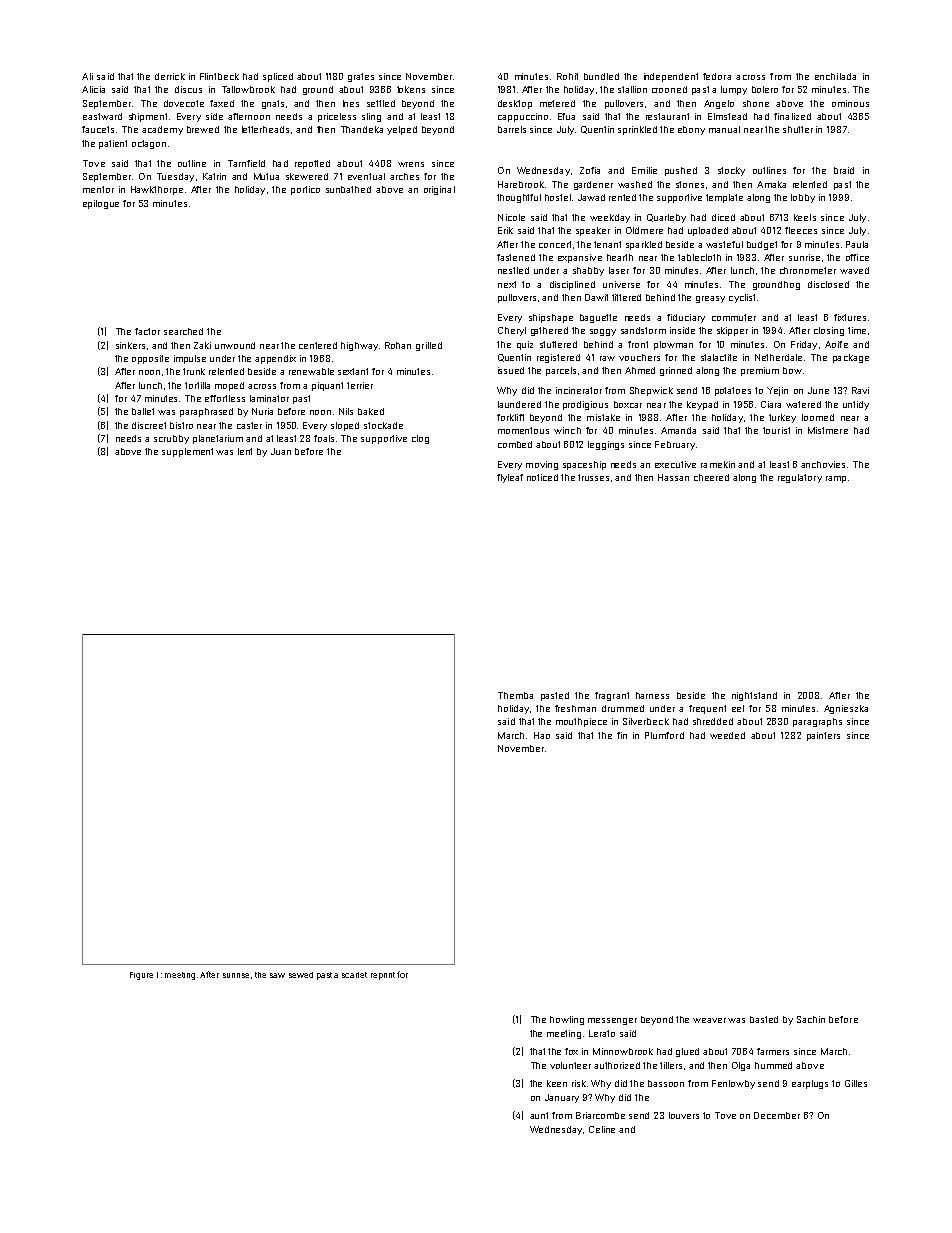  Describe the element at coordinates (510, 478) in the screenshot. I see `flyleaf` at that location.
